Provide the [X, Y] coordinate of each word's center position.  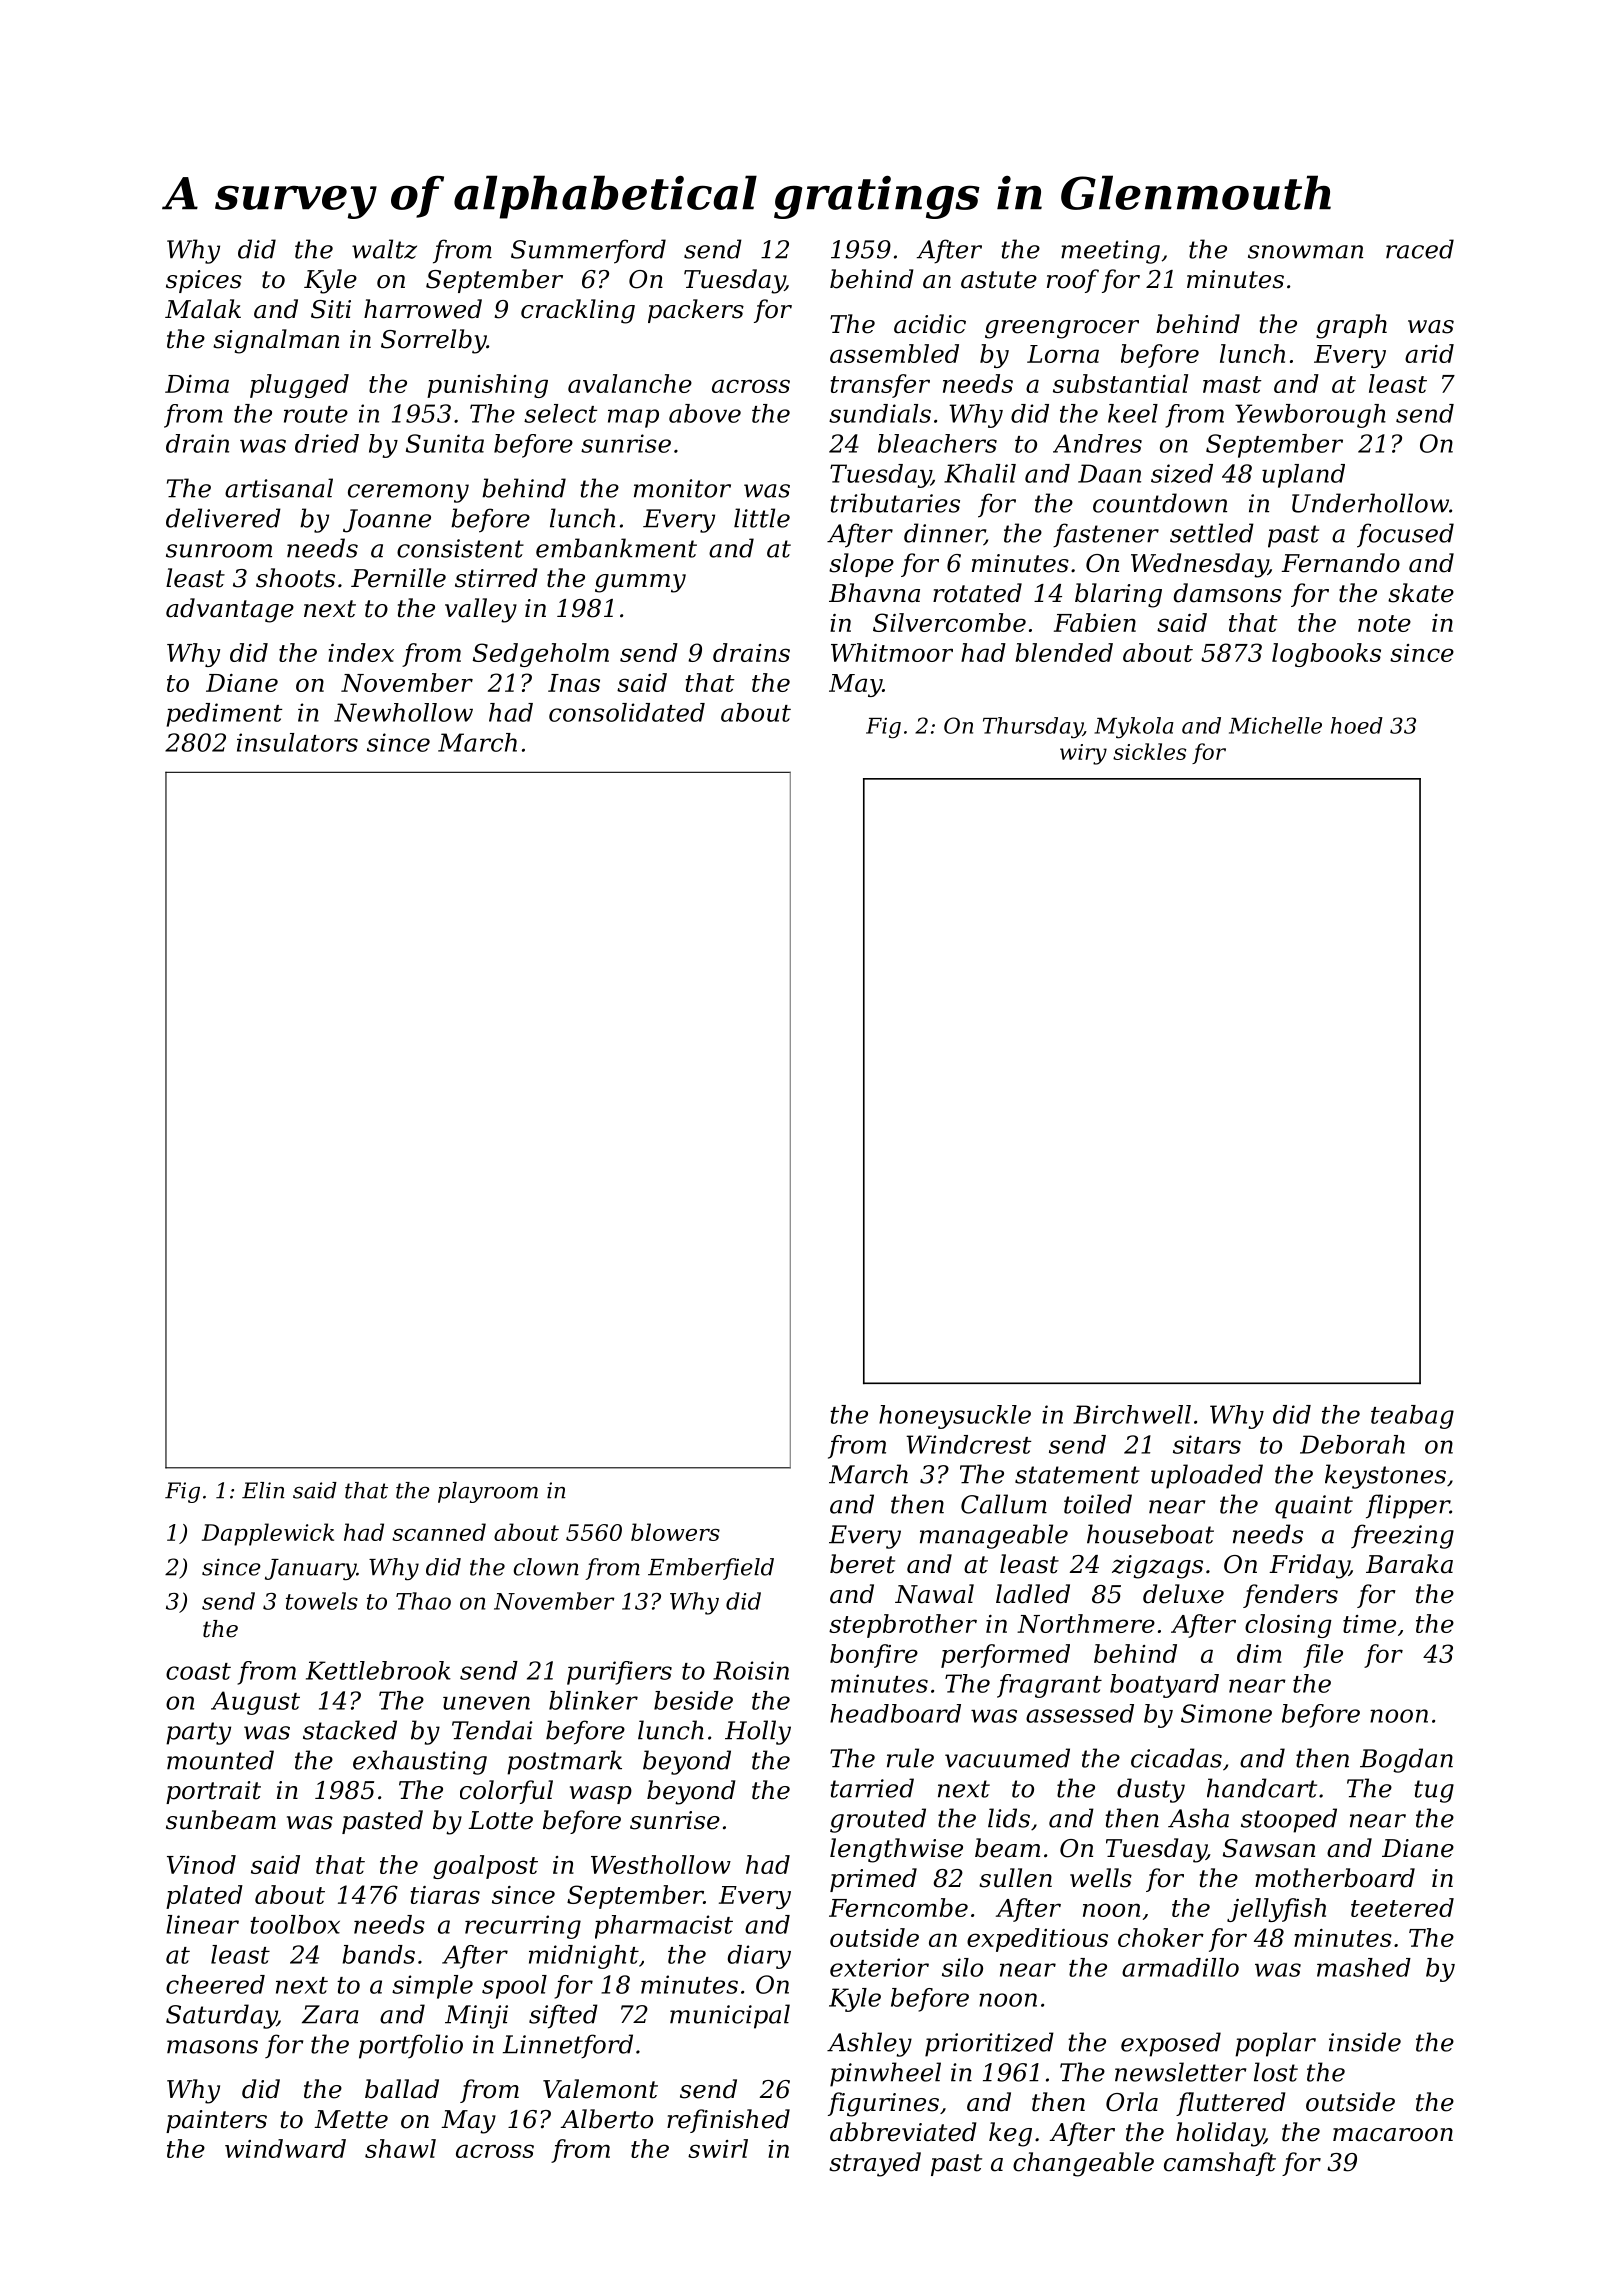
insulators [297, 742]
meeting [1110, 252]
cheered [215, 1984]
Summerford [588, 251]
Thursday [1033, 728]
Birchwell [1132, 1414]
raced [1420, 249]
